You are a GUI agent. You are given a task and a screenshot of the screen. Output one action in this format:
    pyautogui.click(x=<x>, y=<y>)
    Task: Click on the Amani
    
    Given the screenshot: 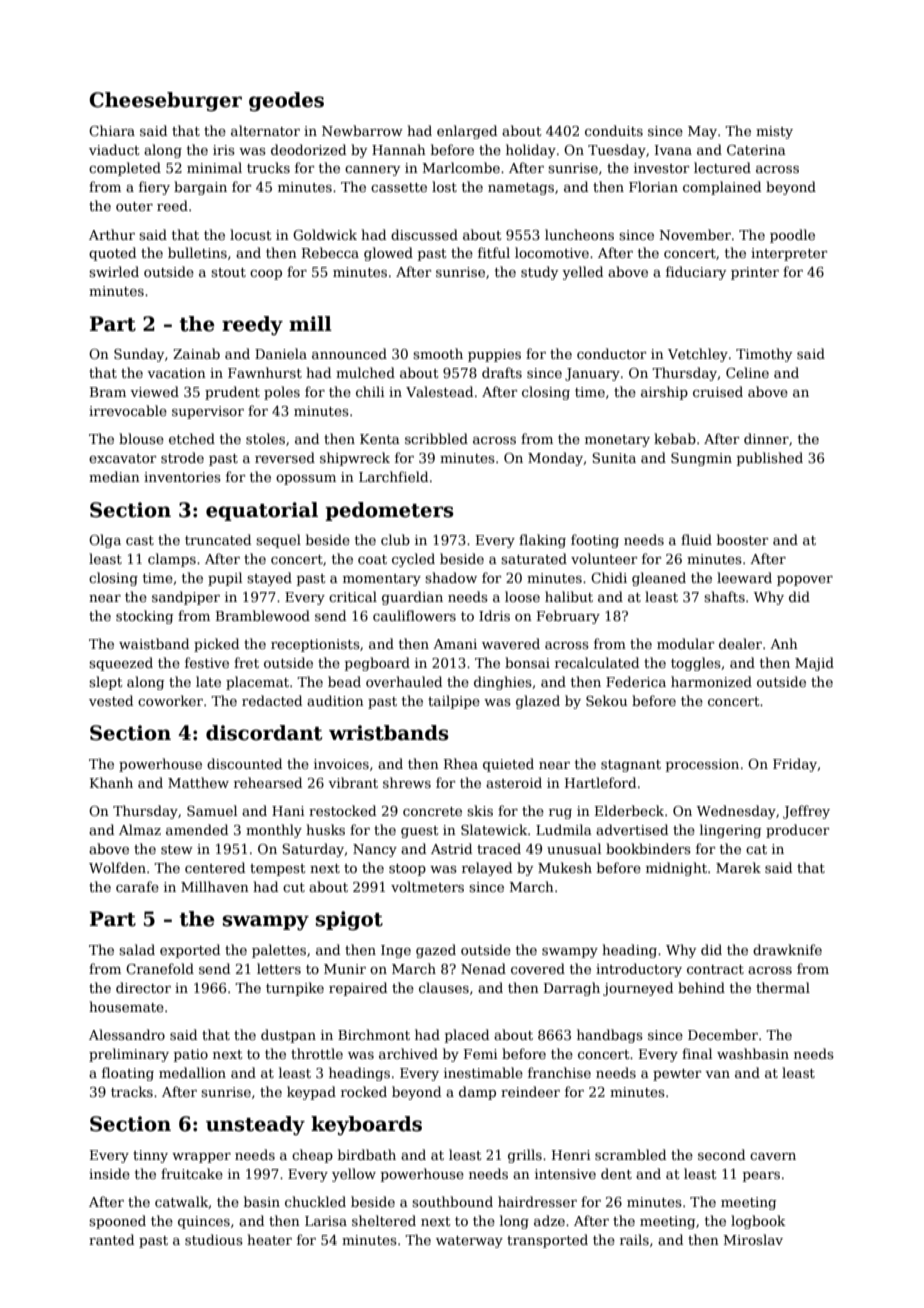 What is the action you would take?
    pyautogui.click(x=455, y=644)
